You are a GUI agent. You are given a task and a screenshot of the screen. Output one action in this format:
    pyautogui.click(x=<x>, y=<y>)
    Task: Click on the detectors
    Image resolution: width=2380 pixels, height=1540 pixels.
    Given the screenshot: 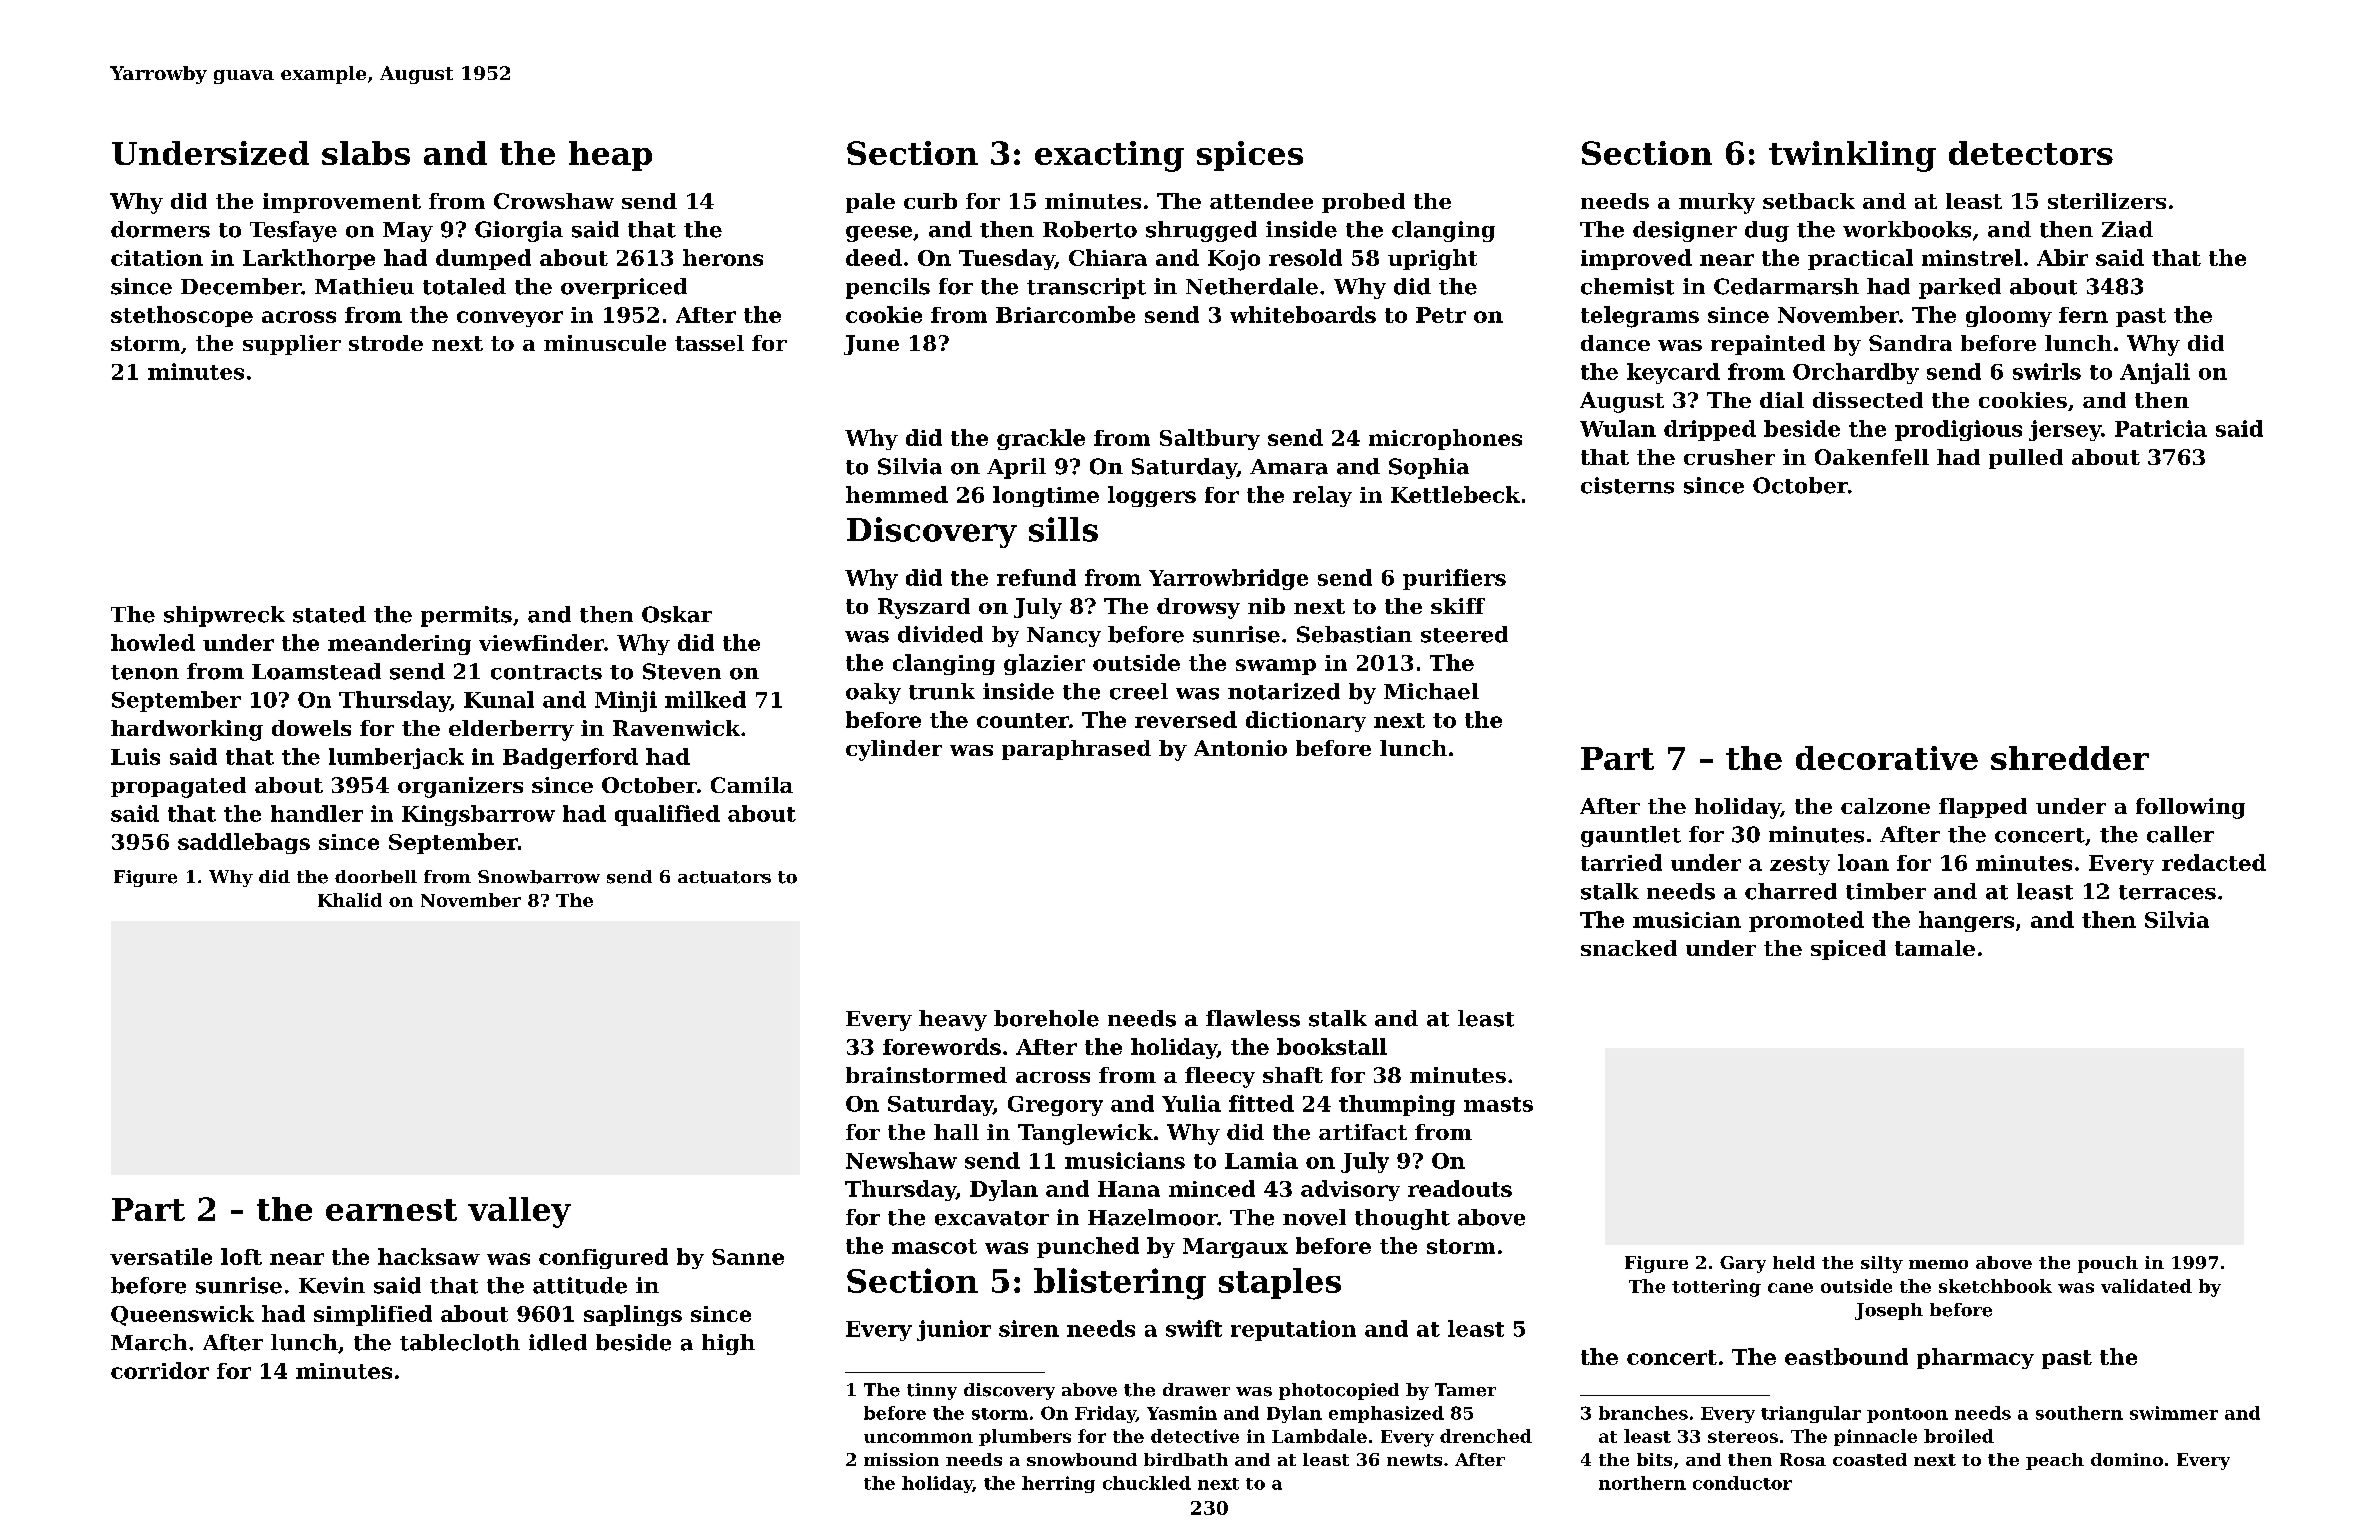 What is the action you would take?
    pyautogui.click(x=2031, y=153)
